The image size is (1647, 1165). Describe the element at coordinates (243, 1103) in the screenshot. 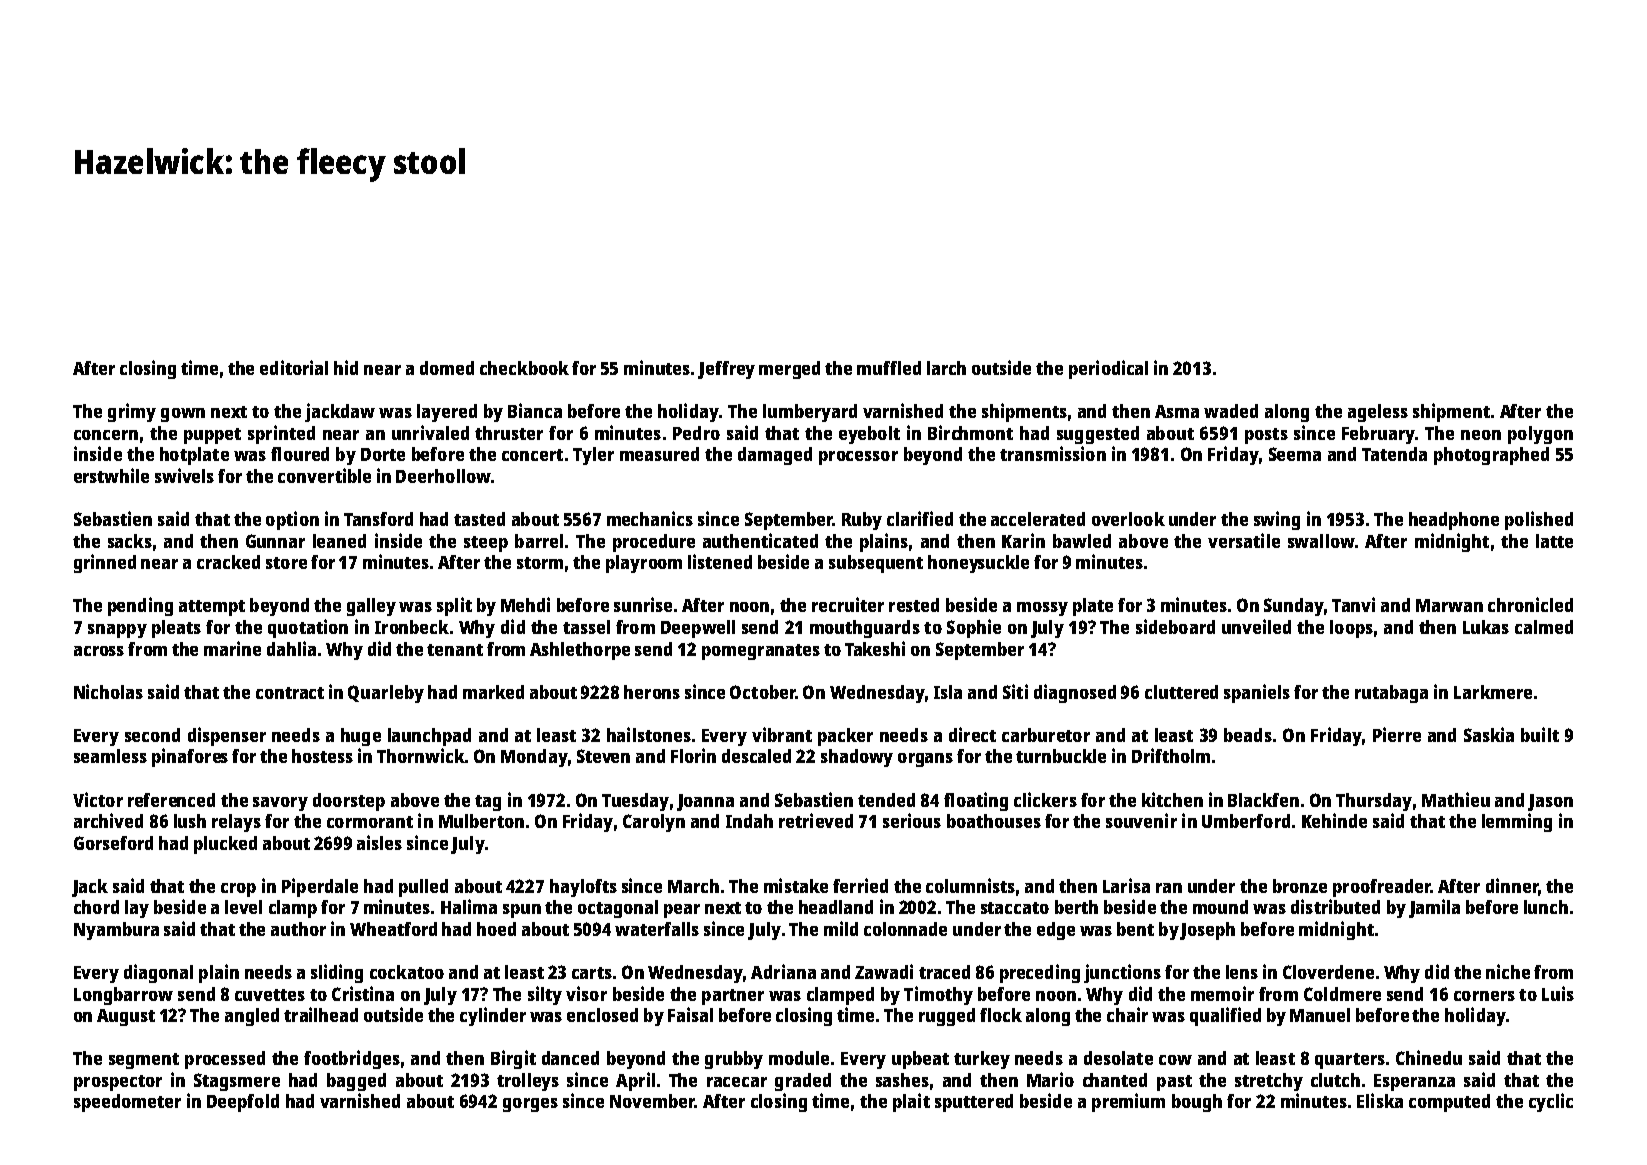

I see `Deepfold` at that location.
